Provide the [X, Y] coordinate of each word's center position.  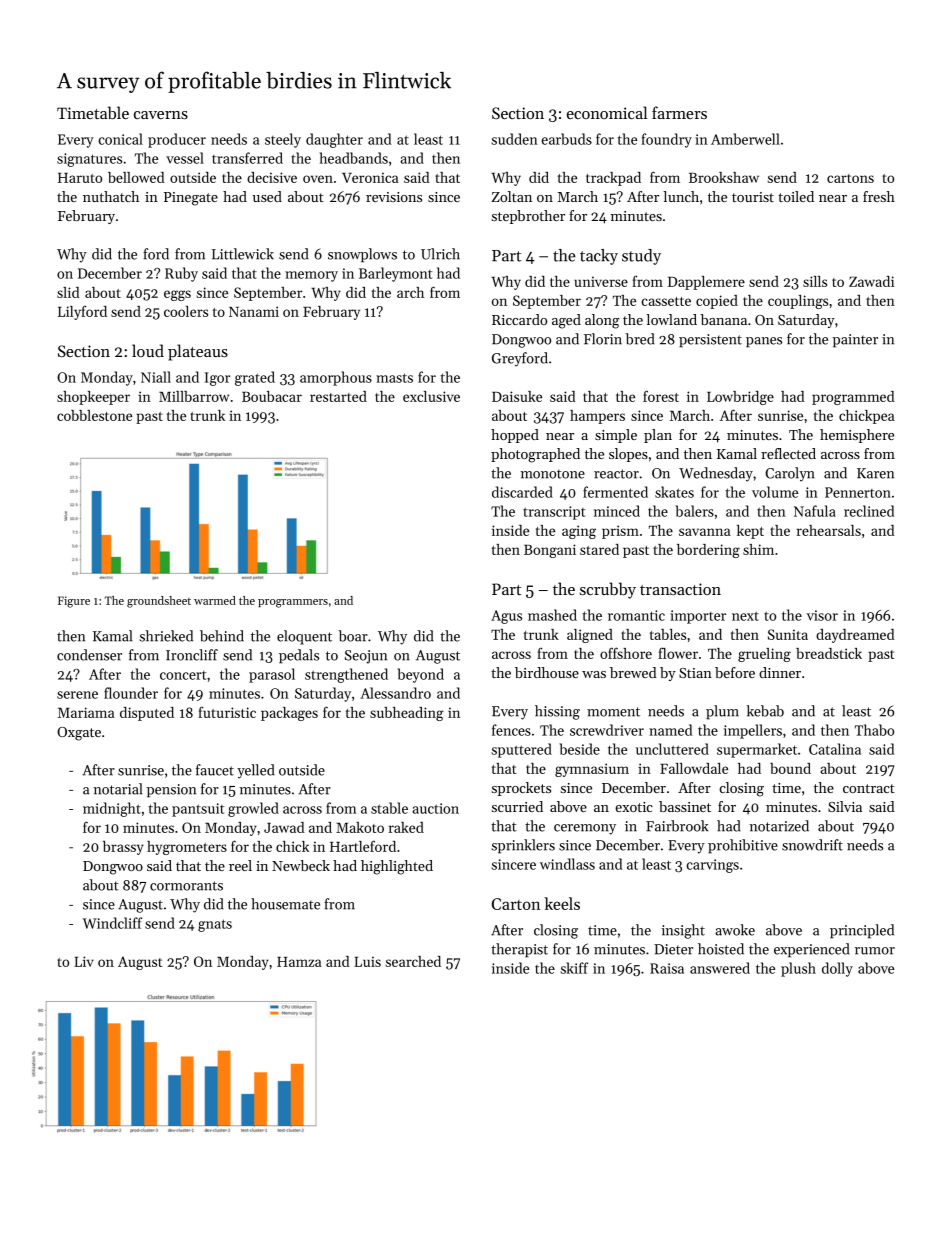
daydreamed [855, 636]
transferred [247, 158]
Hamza [299, 962]
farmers [679, 112]
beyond [420, 675]
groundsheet [159, 602]
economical [607, 112]
